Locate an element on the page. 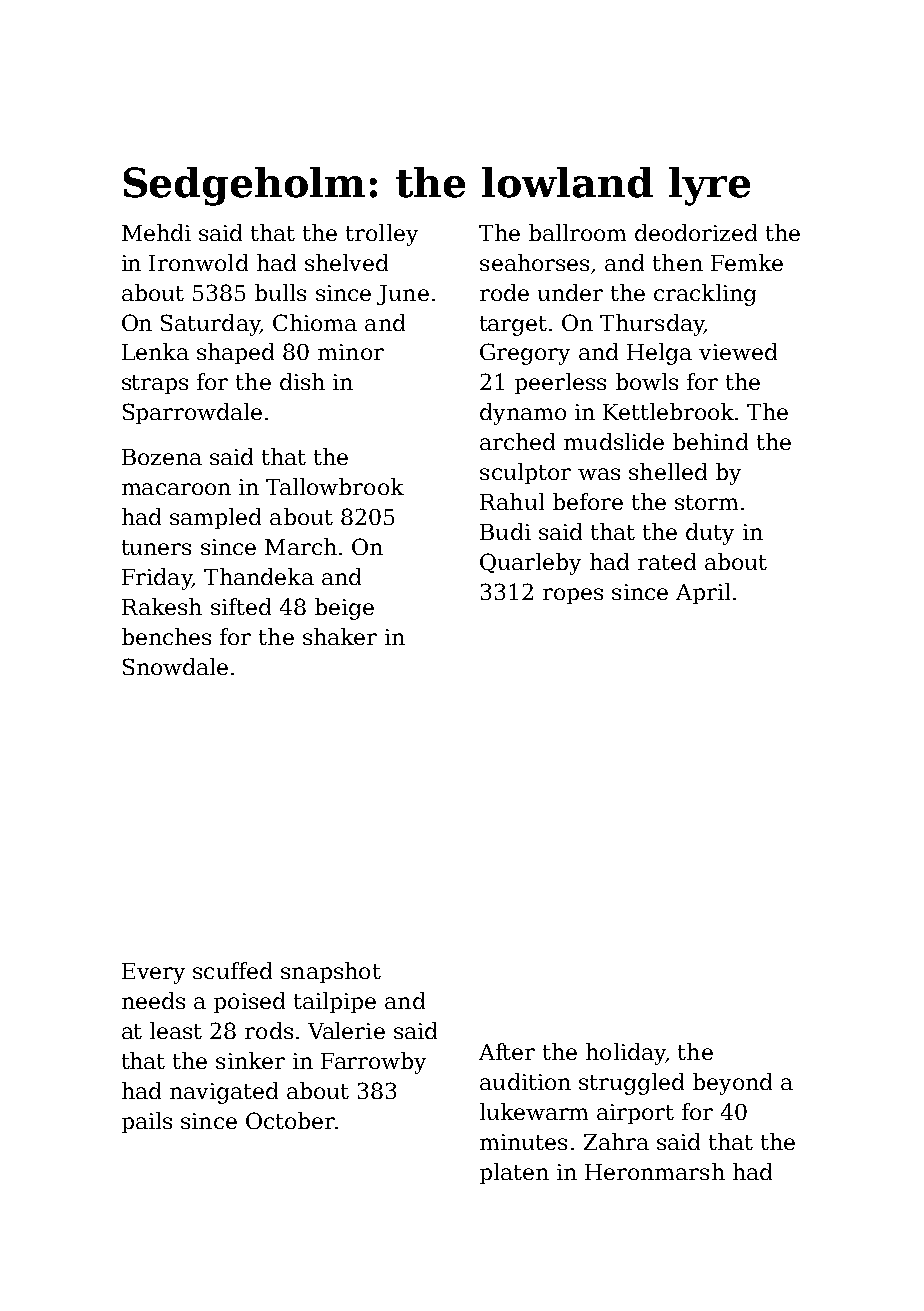 The image size is (924, 1311). tailpipe is located at coordinates (335, 1002).
